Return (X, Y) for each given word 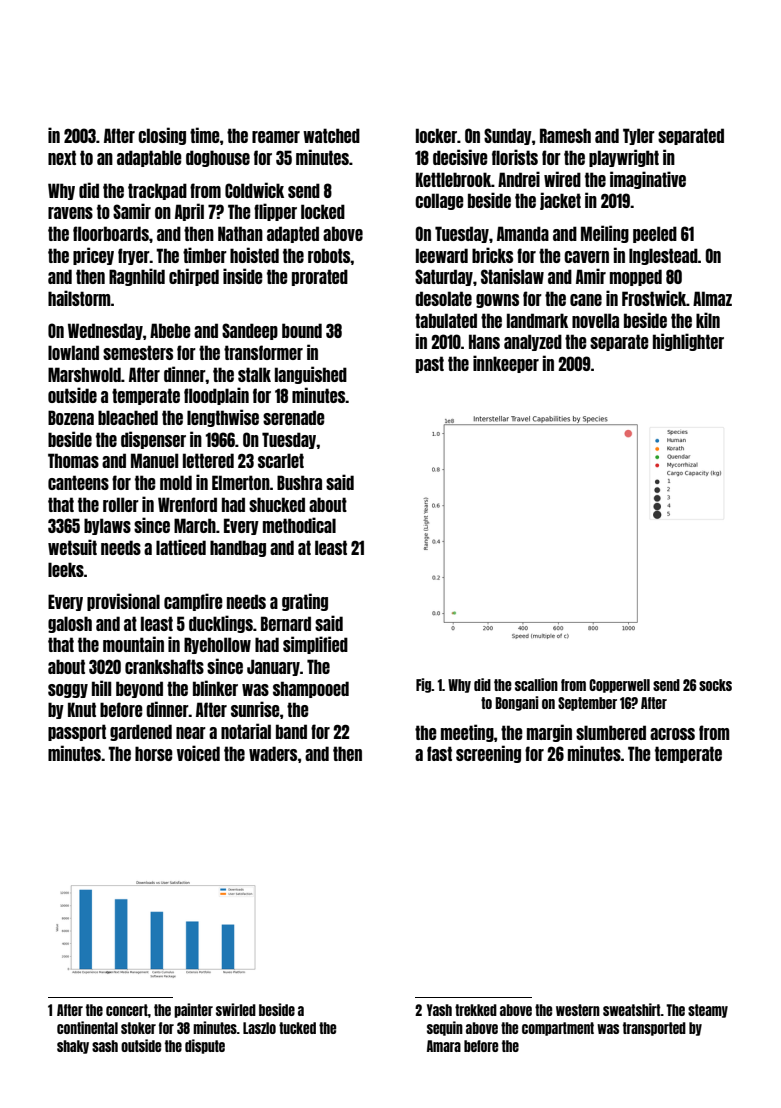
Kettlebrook (453, 179)
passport (77, 732)
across (672, 734)
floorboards (111, 233)
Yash (439, 1010)
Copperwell (619, 686)
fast (439, 753)
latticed (181, 547)
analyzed (533, 342)
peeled (655, 234)
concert (127, 1010)
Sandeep (250, 331)
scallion (536, 684)
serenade (294, 417)
